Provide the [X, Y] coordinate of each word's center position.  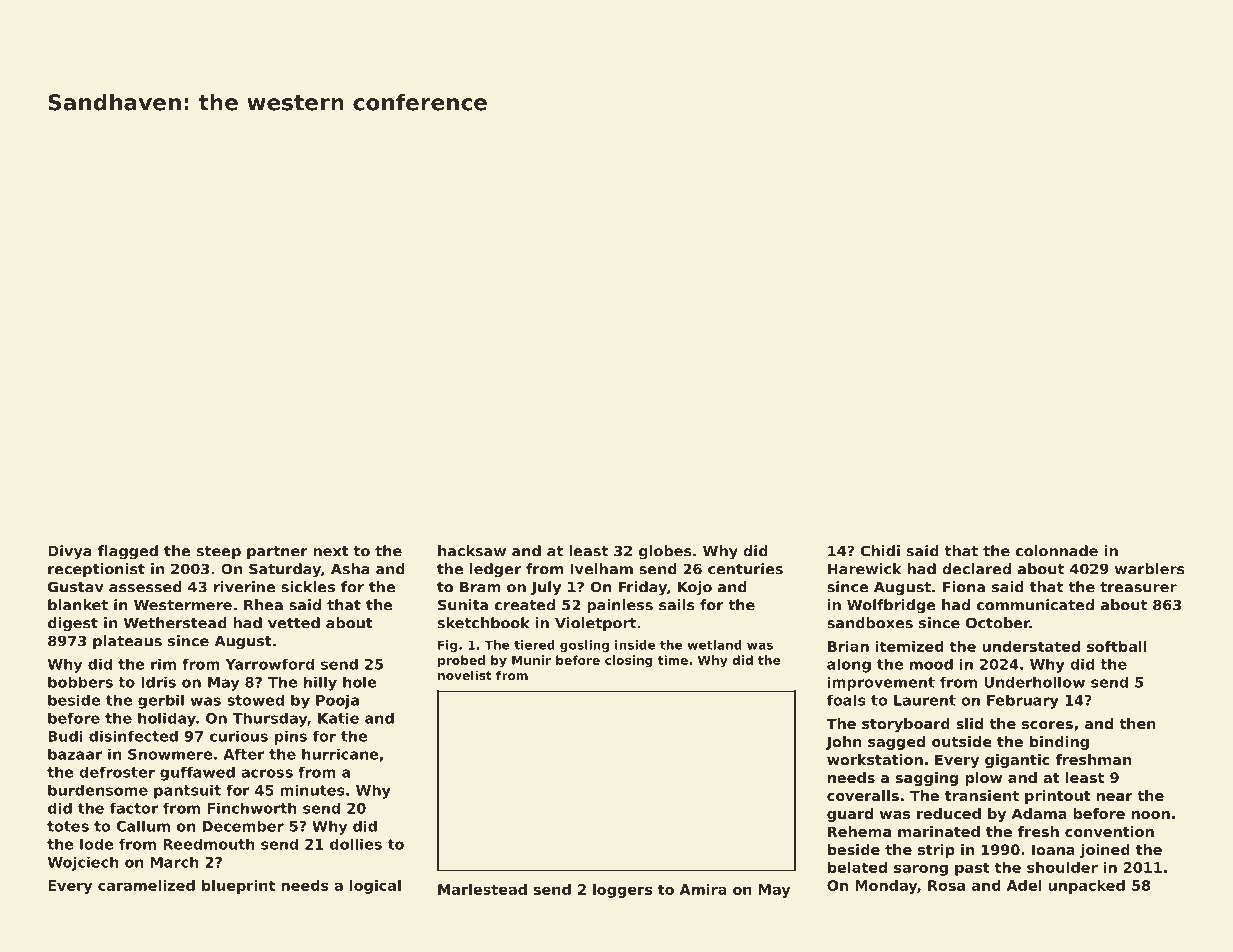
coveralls [863, 795]
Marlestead [482, 889]
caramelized [146, 885]
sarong [921, 870]
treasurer [1138, 587]
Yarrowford [269, 664]
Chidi [880, 551]
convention [1109, 831]
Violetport [595, 624]
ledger [495, 570]
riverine [244, 587]
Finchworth [252, 808]
